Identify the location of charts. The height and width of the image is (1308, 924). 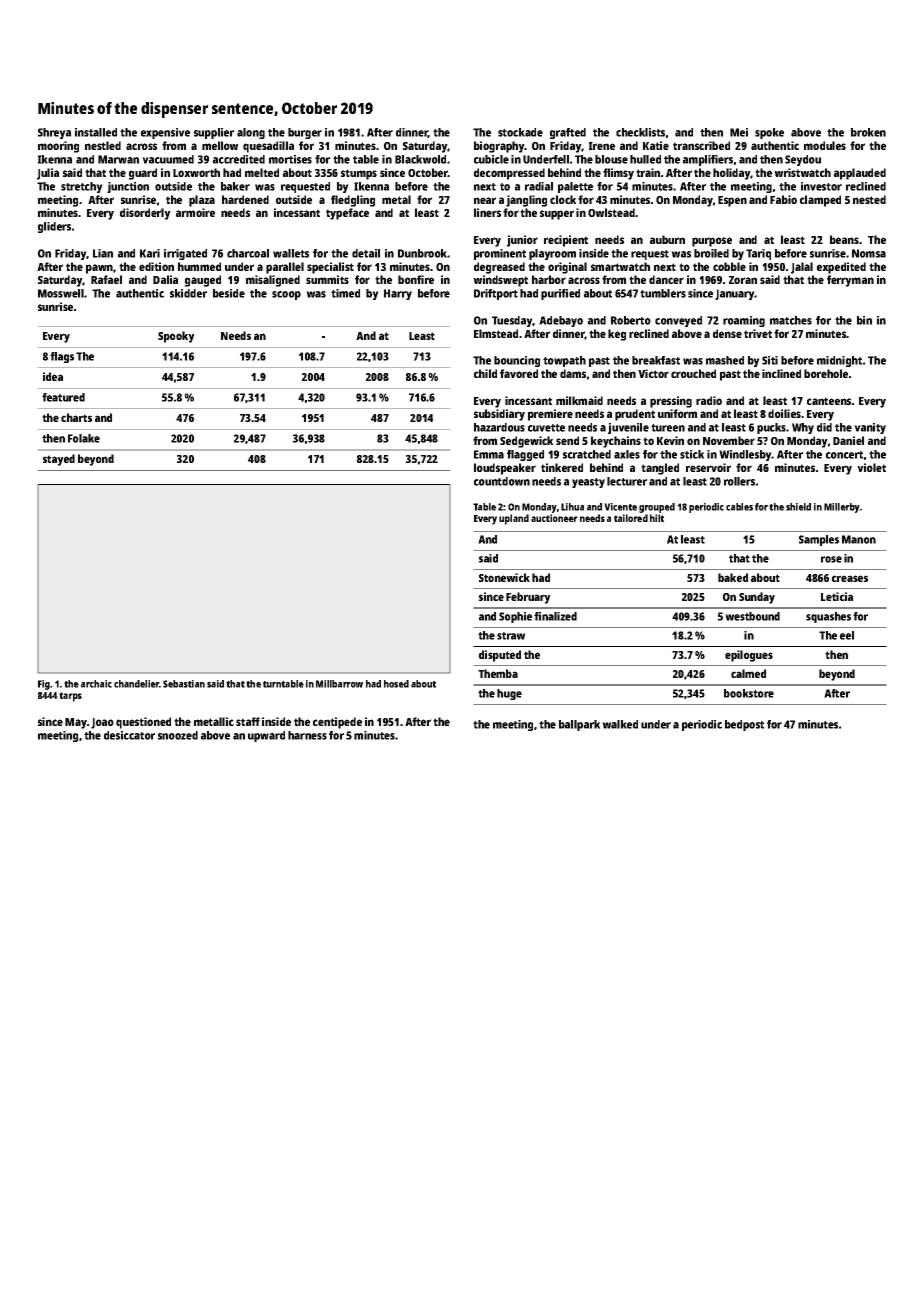
(76, 417).
